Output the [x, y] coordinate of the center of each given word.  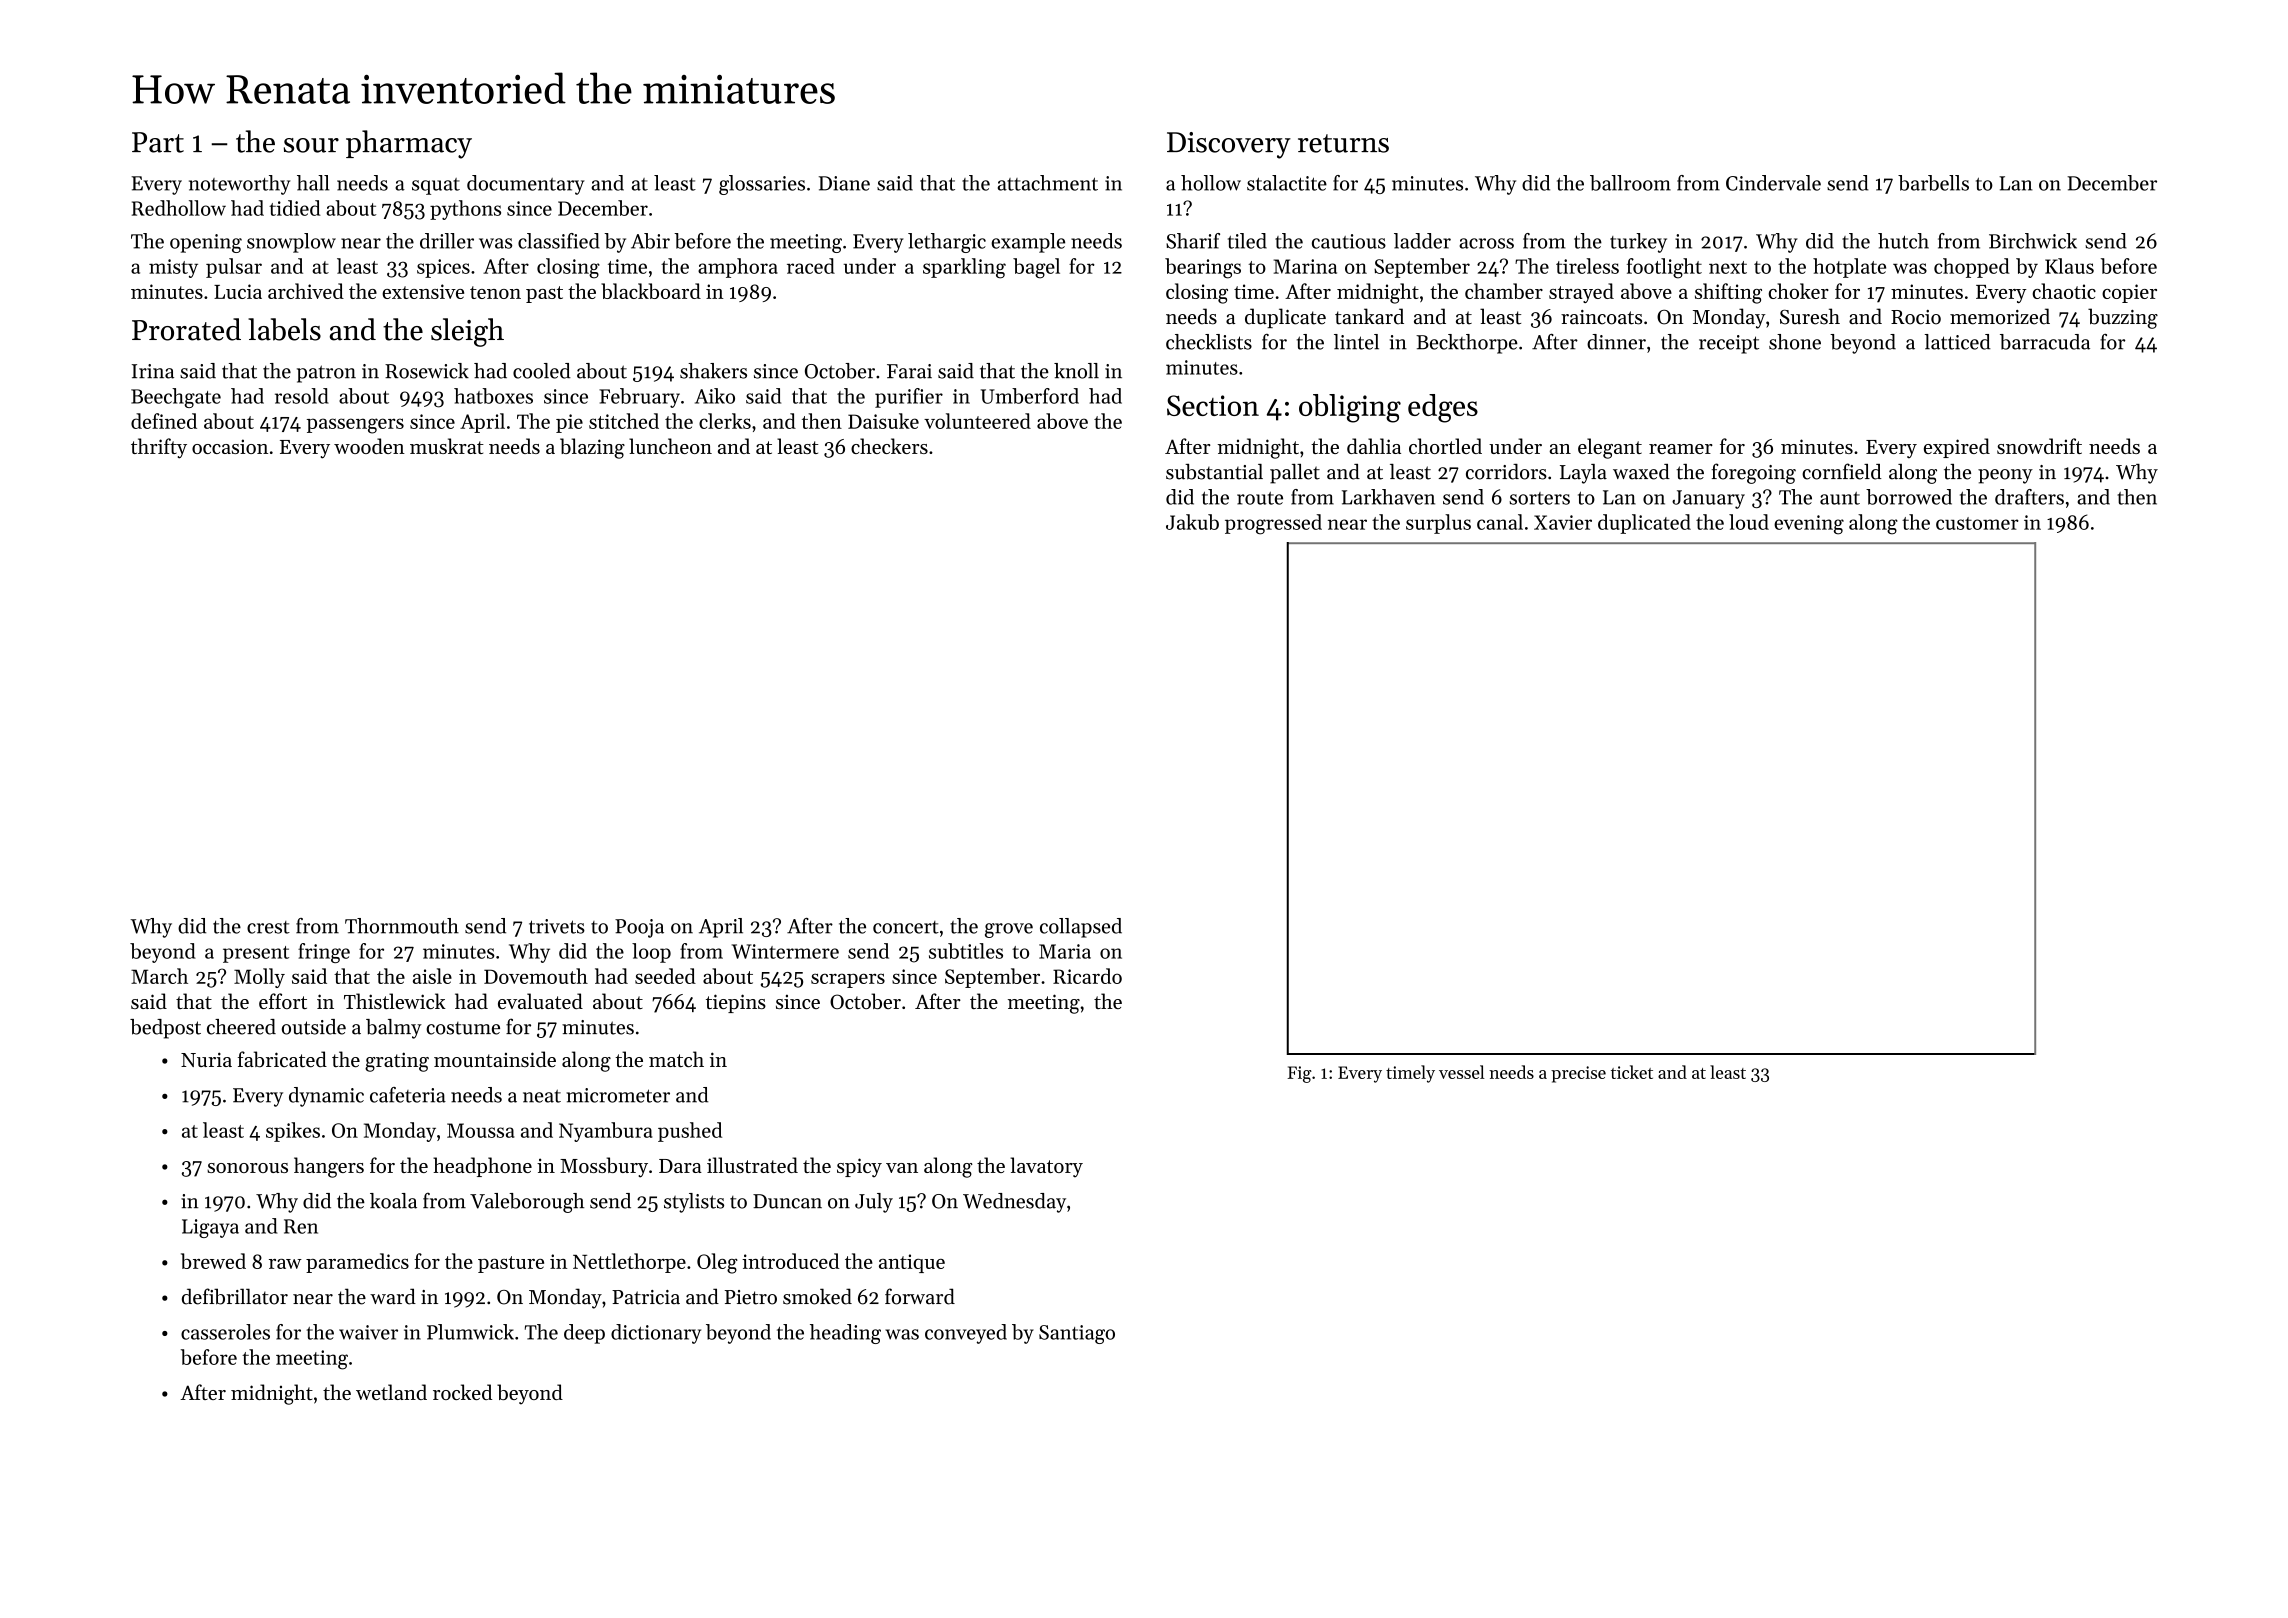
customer [1977, 523]
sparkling [964, 268]
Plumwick [470, 1332]
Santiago [1077, 1334]
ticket [1632, 1072]
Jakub [1192, 522]
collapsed [1081, 928]
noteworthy [239, 185]
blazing [592, 448]
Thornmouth [402, 926]
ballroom [1630, 183]
